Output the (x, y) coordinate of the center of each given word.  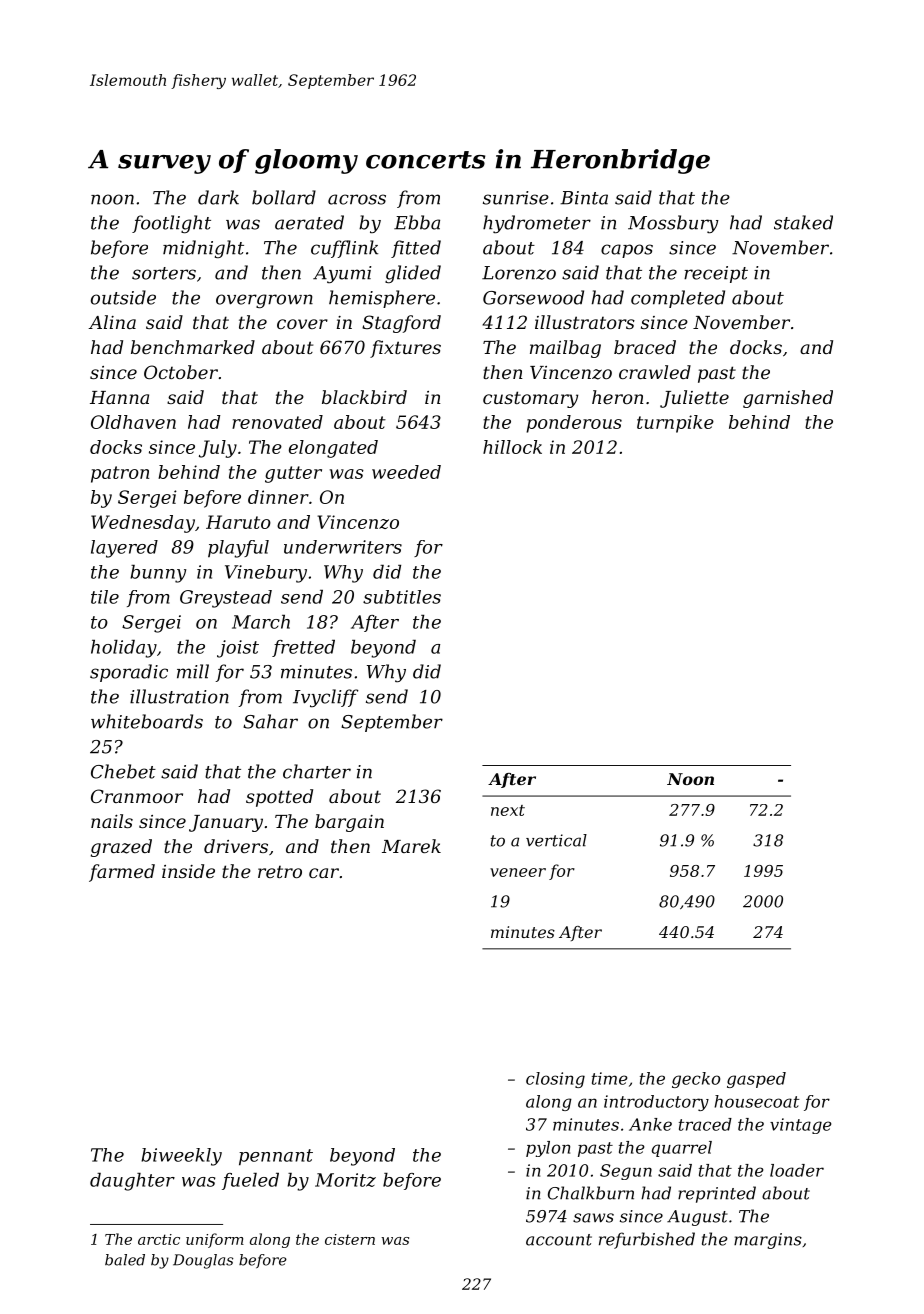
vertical (556, 840)
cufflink (344, 249)
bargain (349, 823)
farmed (122, 873)
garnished (788, 399)
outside (123, 297)
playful (238, 549)
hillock (512, 447)
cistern (350, 1239)
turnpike (675, 424)
